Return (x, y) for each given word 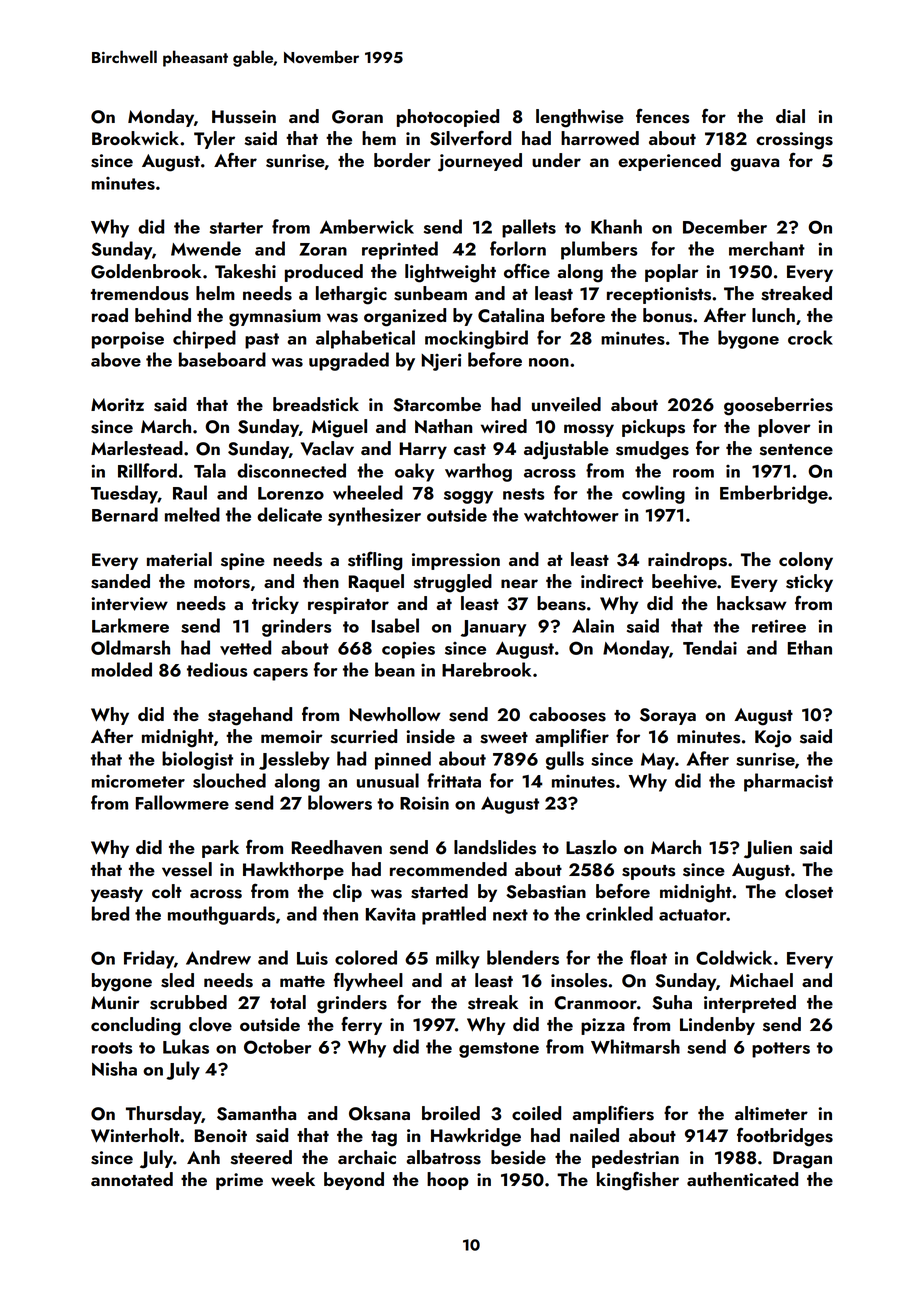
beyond (354, 1181)
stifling (375, 561)
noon (549, 362)
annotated (132, 1179)
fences (662, 116)
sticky (809, 583)
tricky (275, 605)
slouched (229, 780)
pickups (653, 428)
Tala (210, 470)
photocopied (448, 118)
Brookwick (135, 138)
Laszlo (591, 847)
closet (809, 891)
